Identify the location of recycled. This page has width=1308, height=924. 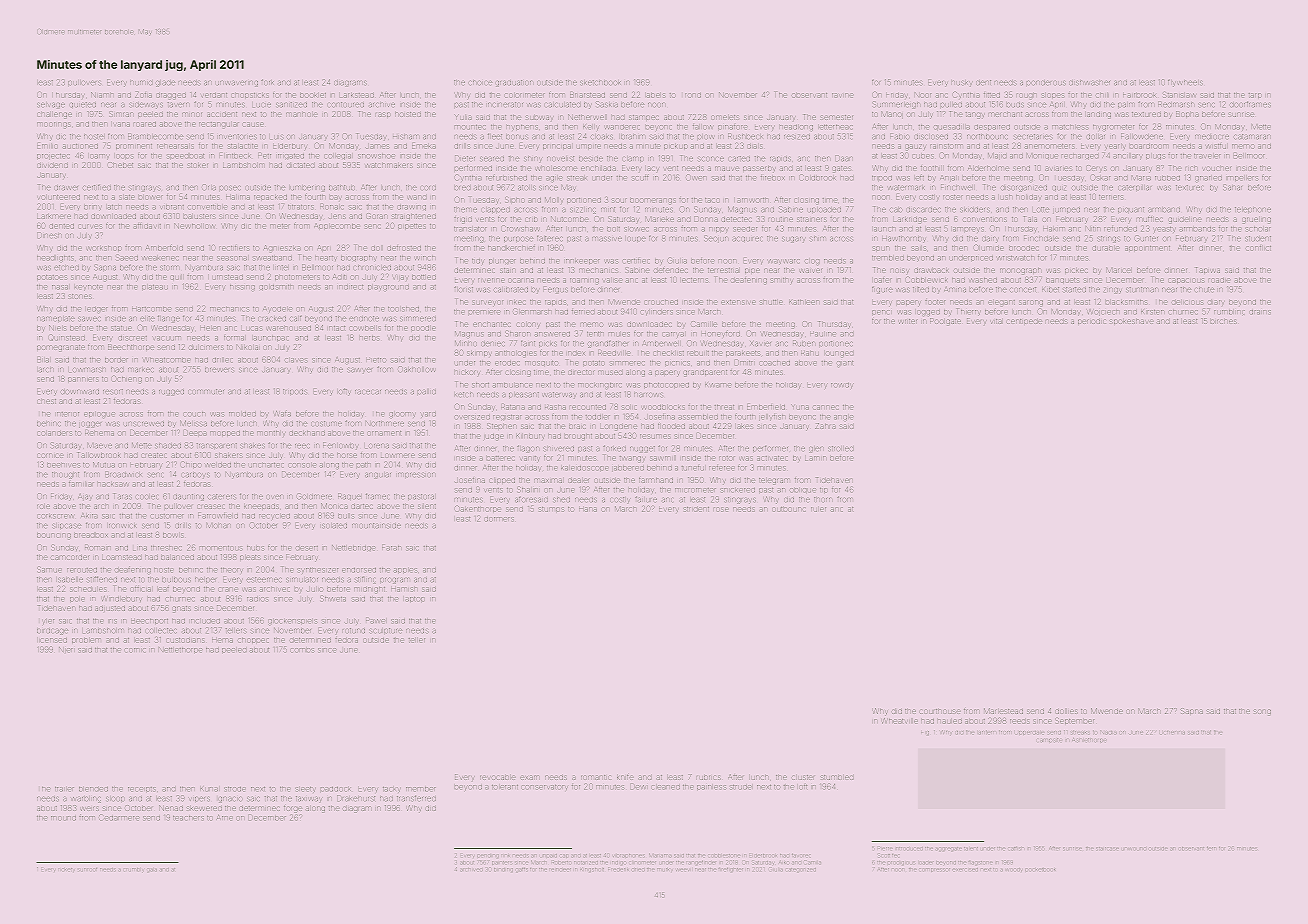
(274, 516).
